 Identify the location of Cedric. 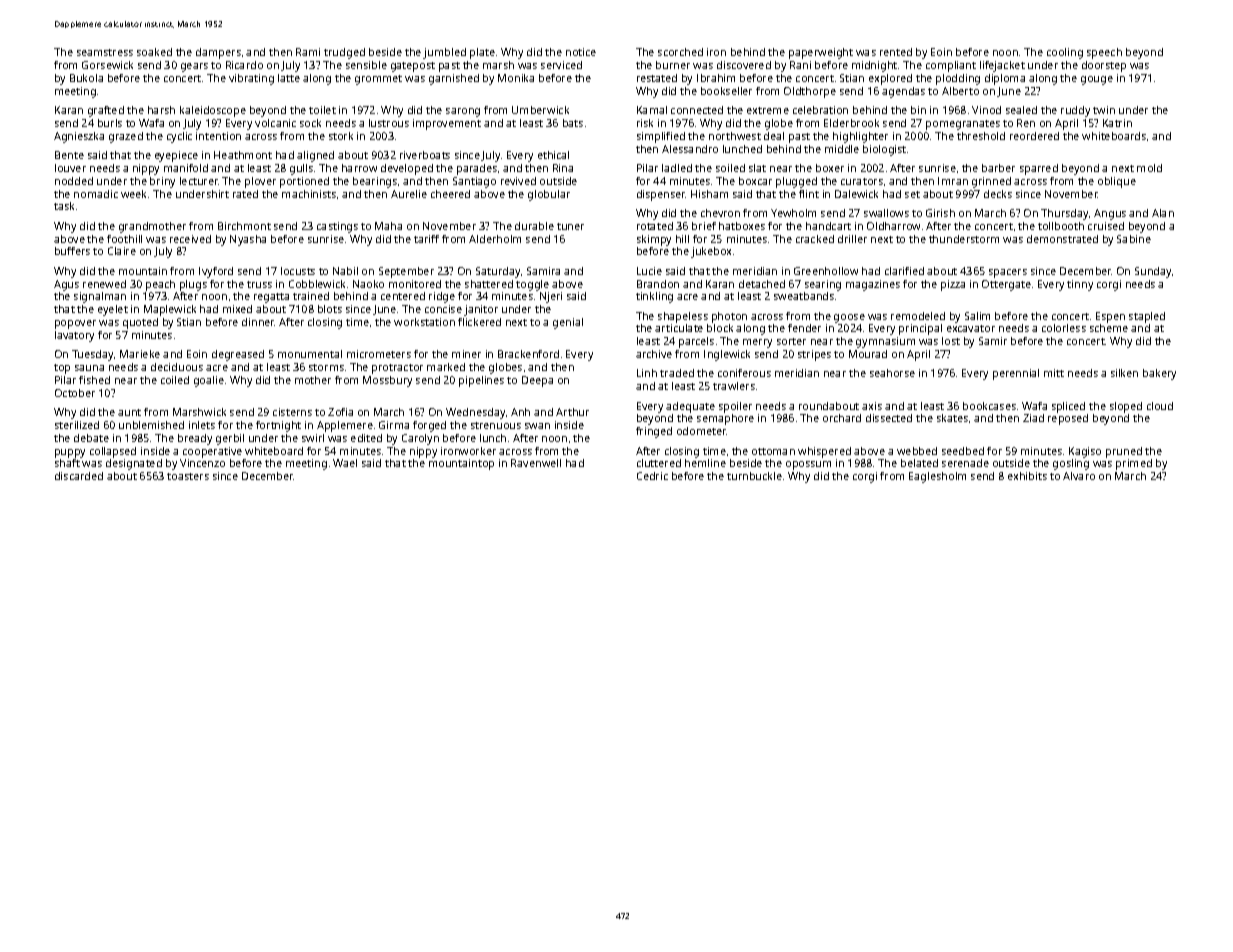
(652, 476).
